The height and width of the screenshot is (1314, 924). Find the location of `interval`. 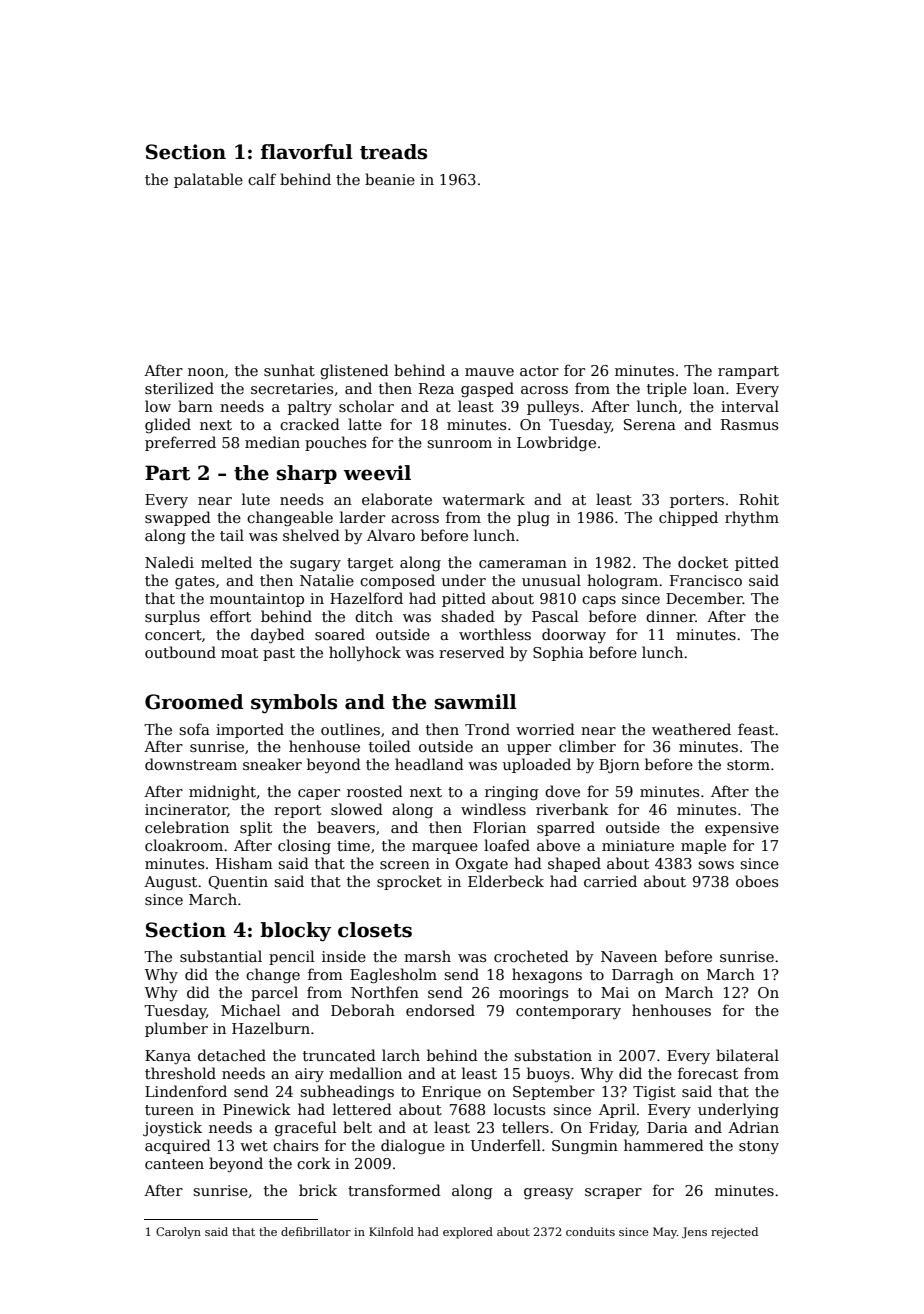

interval is located at coordinates (750, 406).
